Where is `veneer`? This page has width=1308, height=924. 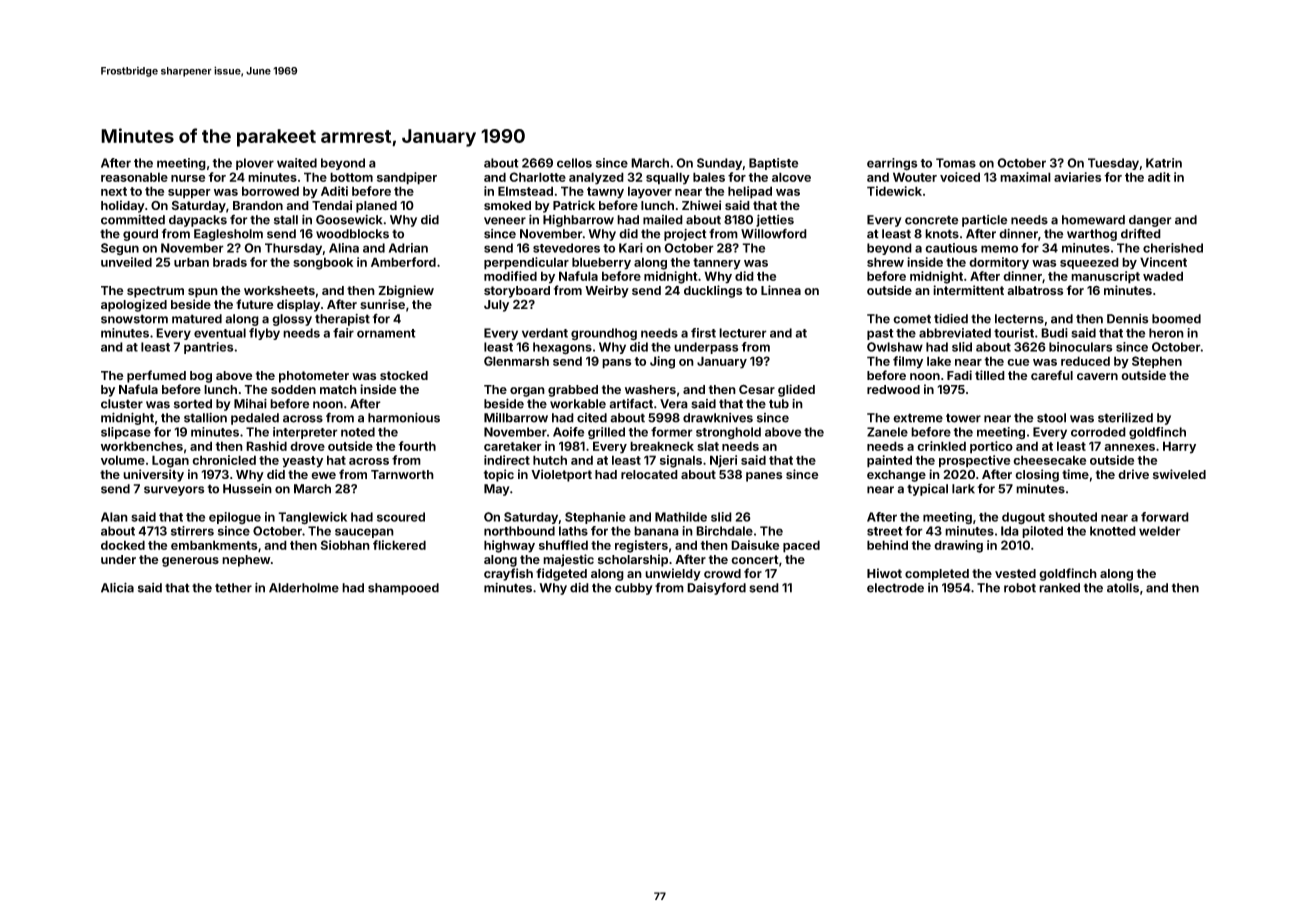 veneer is located at coordinates (505, 221).
